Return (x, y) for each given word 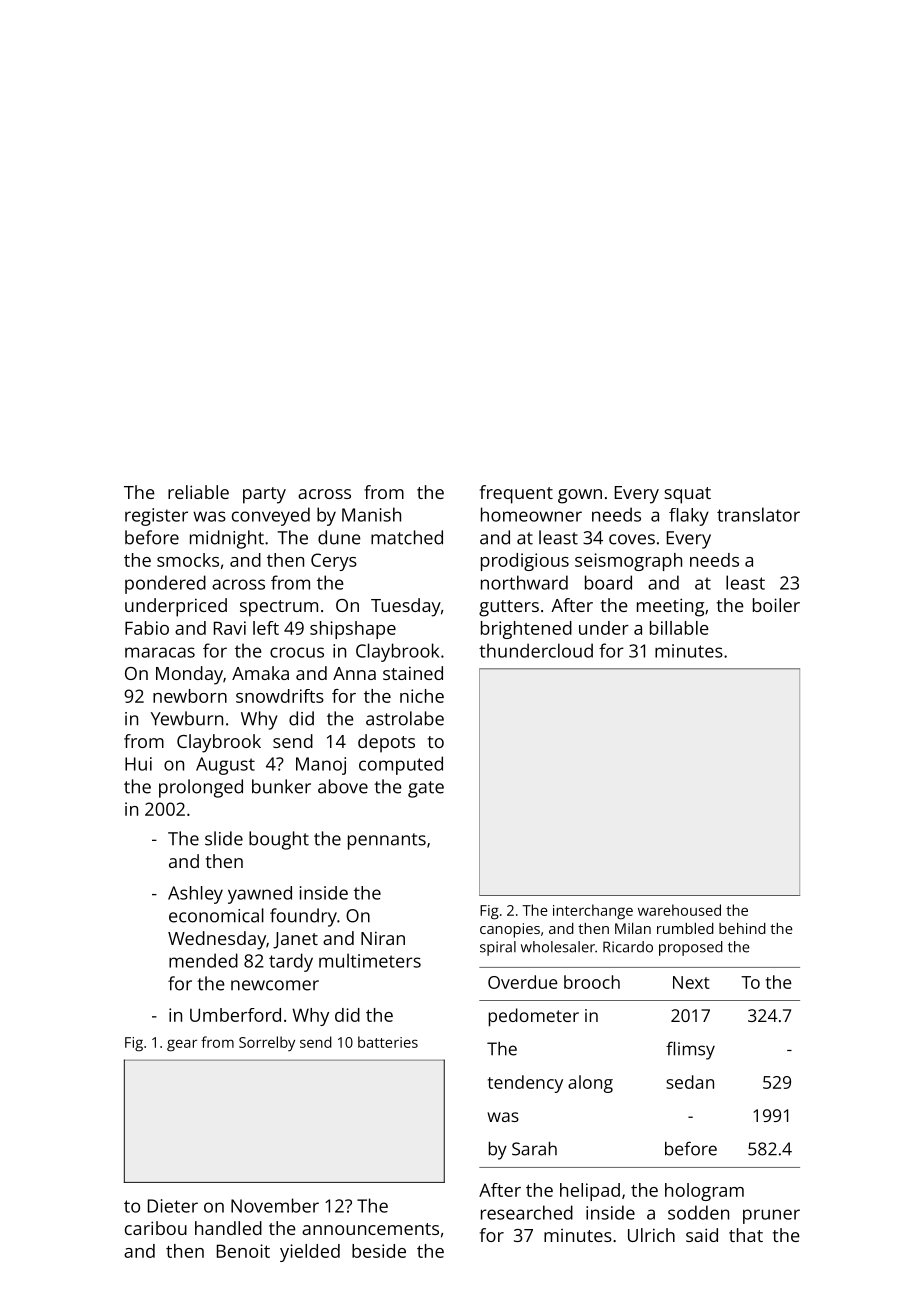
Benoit (243, 1251)
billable (679, 628)
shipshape (353, 630)
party (264, 495)
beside (379, 1251)
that (746, 1235)
